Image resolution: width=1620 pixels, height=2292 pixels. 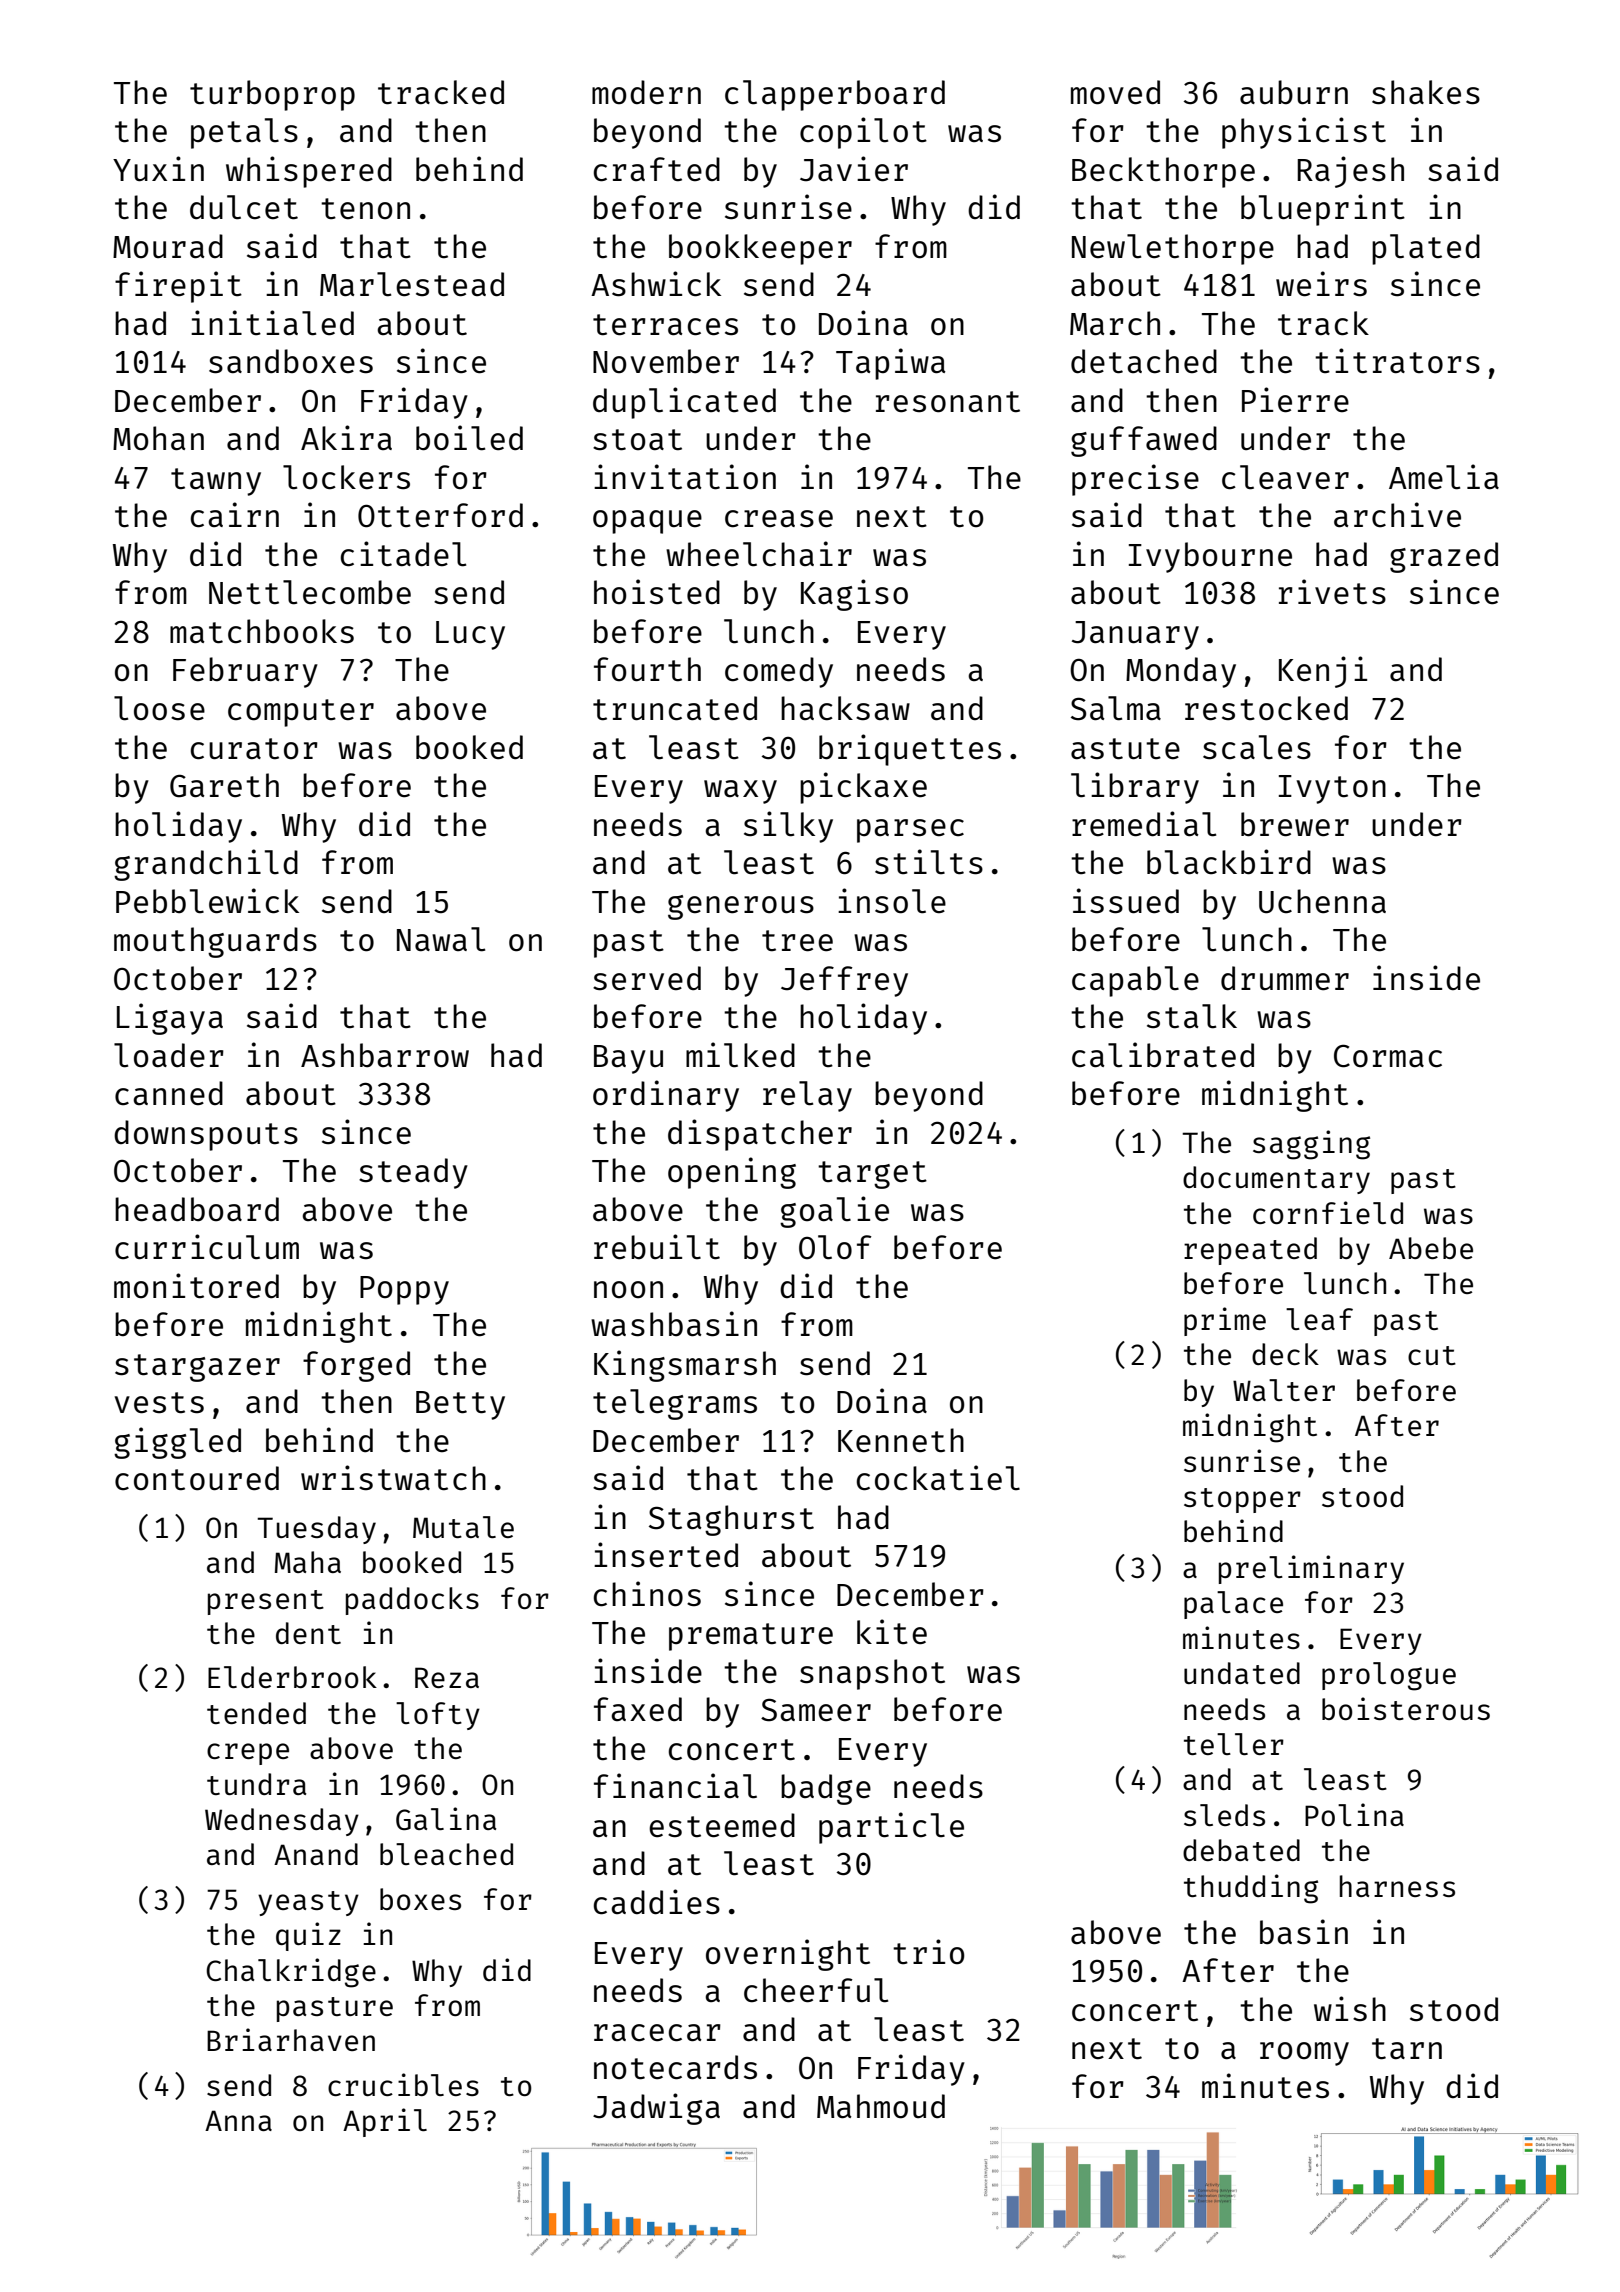 I want to click on shakes, so click(x=1426, y=92).
